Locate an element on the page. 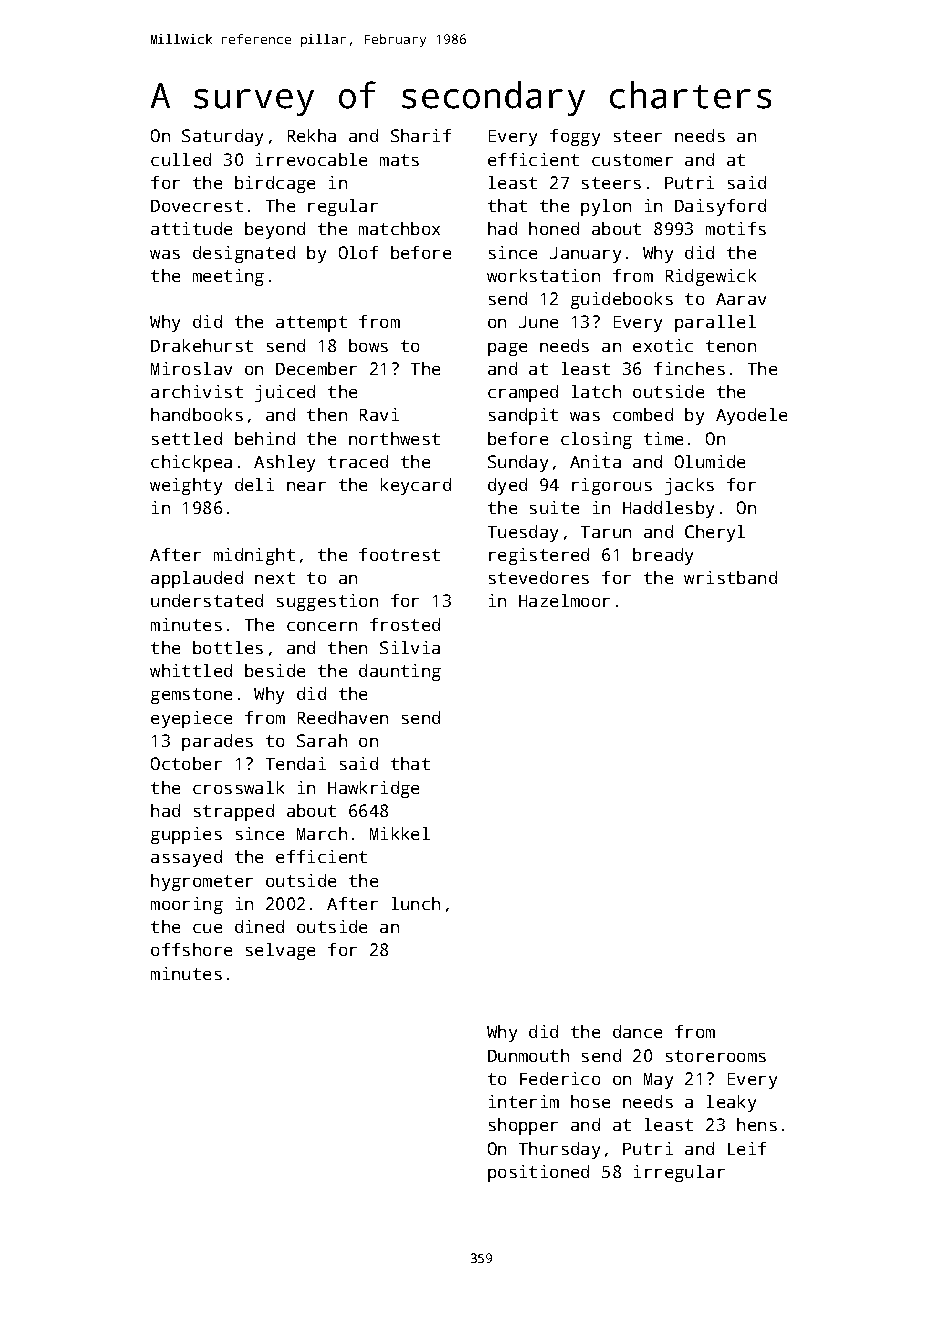 This page has height=1333, width=939. Aarav is located at coordinates (741, 299).
